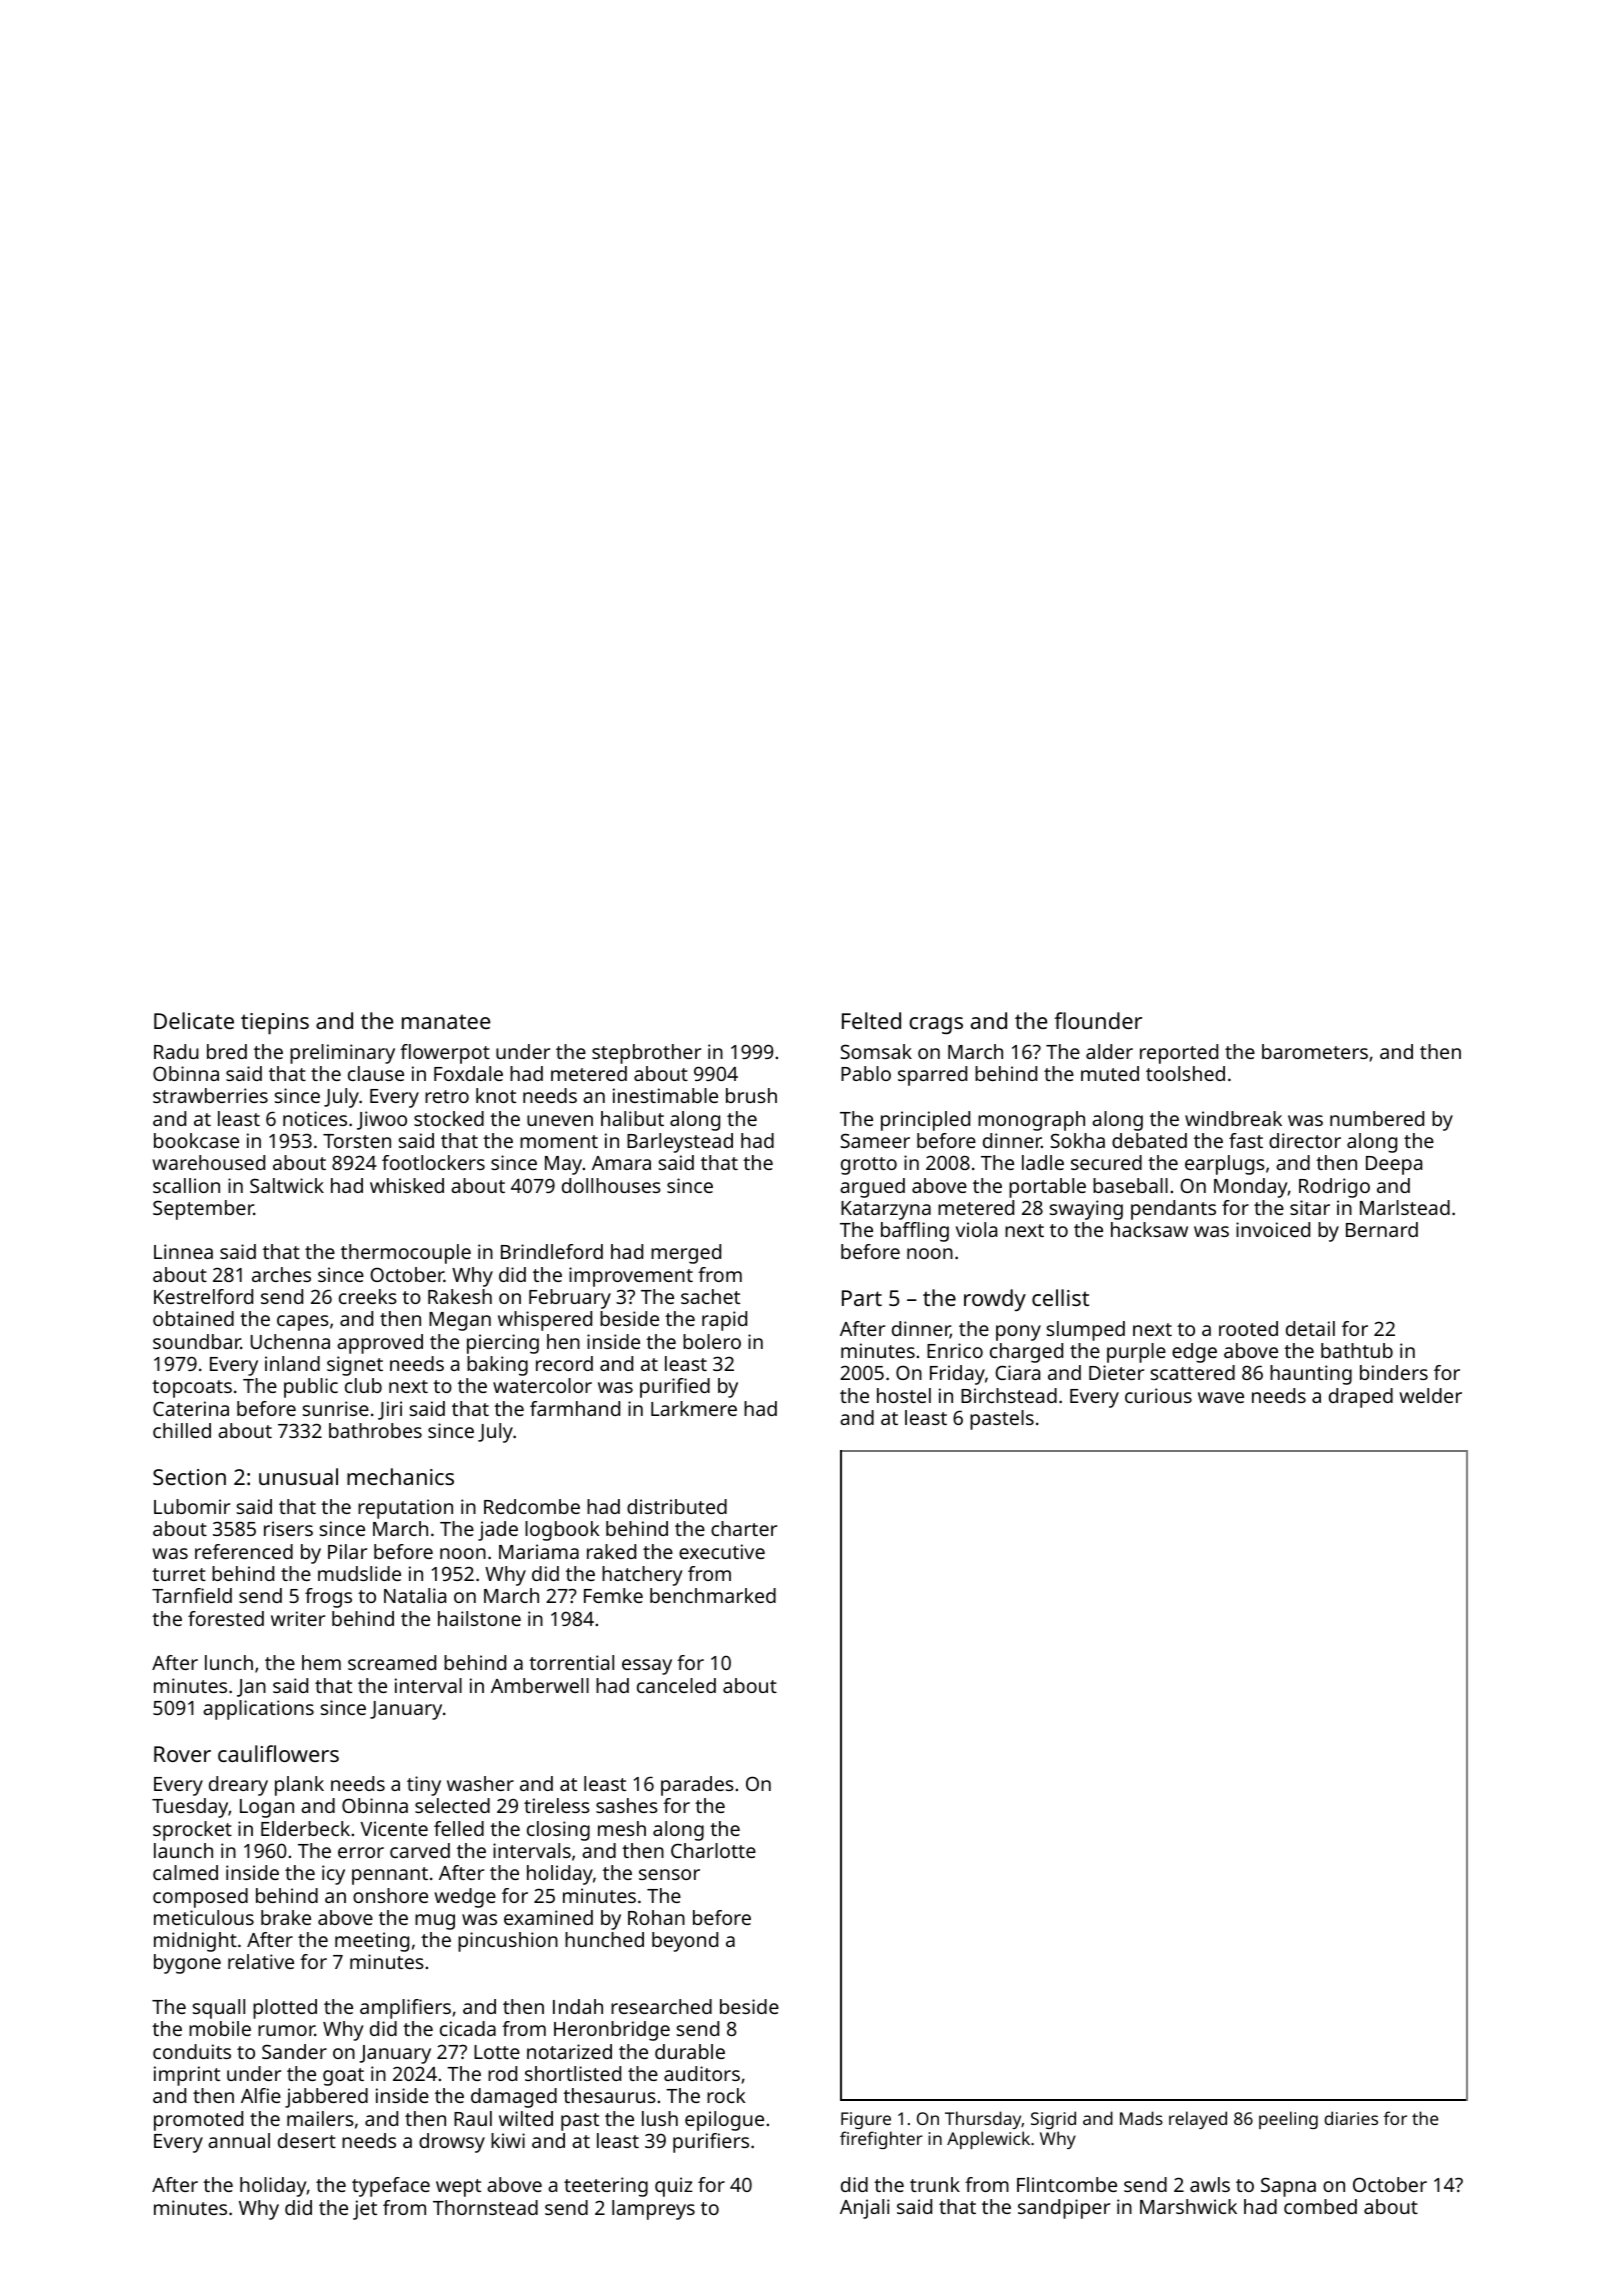 The width and height of the page is (1620, 2292). What do you see at coordinates (871, 1020) in the page?
I see `Felted` at bounding box center [871, 1020].
